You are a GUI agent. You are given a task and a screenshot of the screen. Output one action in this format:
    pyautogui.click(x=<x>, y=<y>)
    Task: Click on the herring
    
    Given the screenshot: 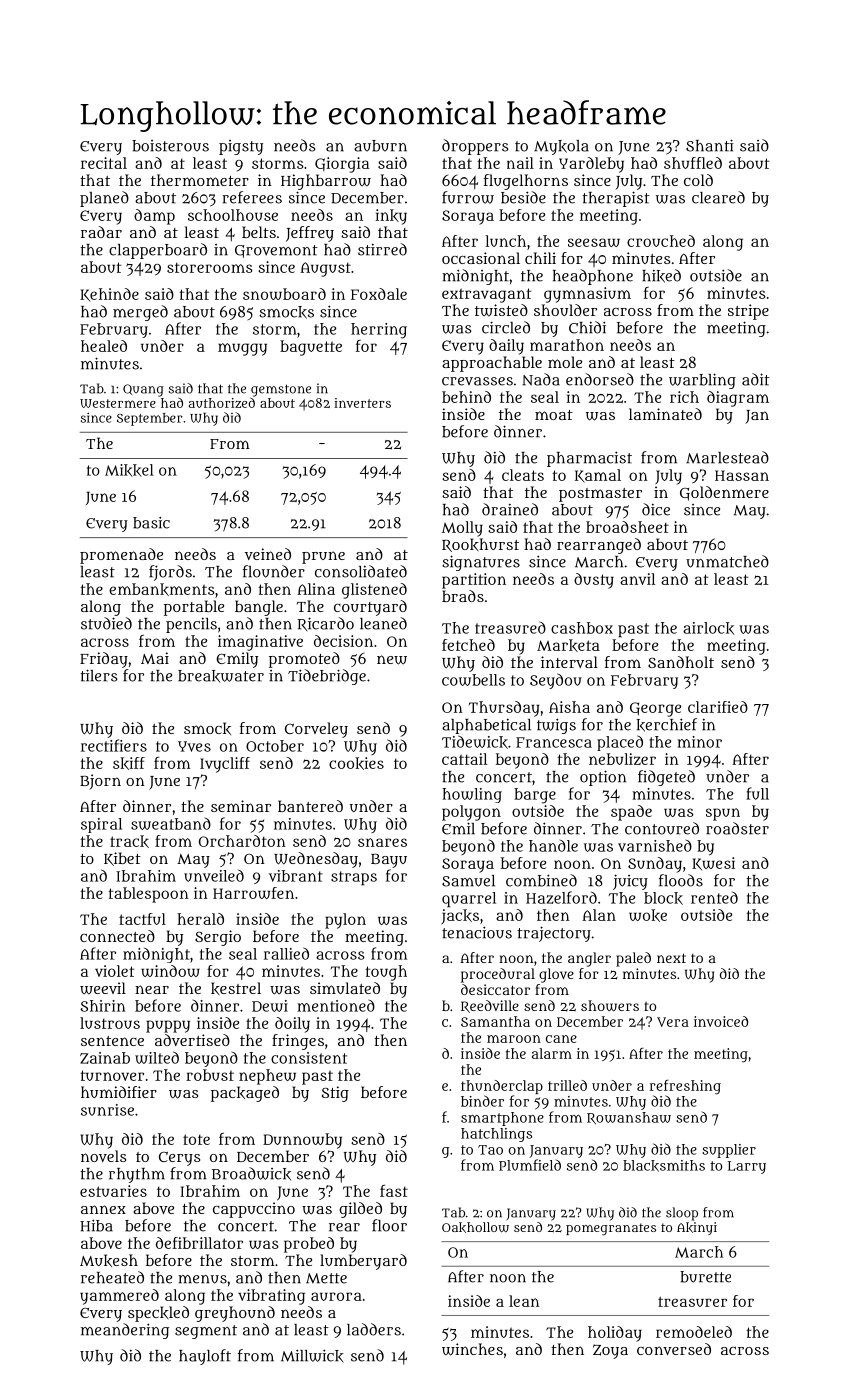 What is the action you would take?
    pyautogui.click(x=379, y=331)
